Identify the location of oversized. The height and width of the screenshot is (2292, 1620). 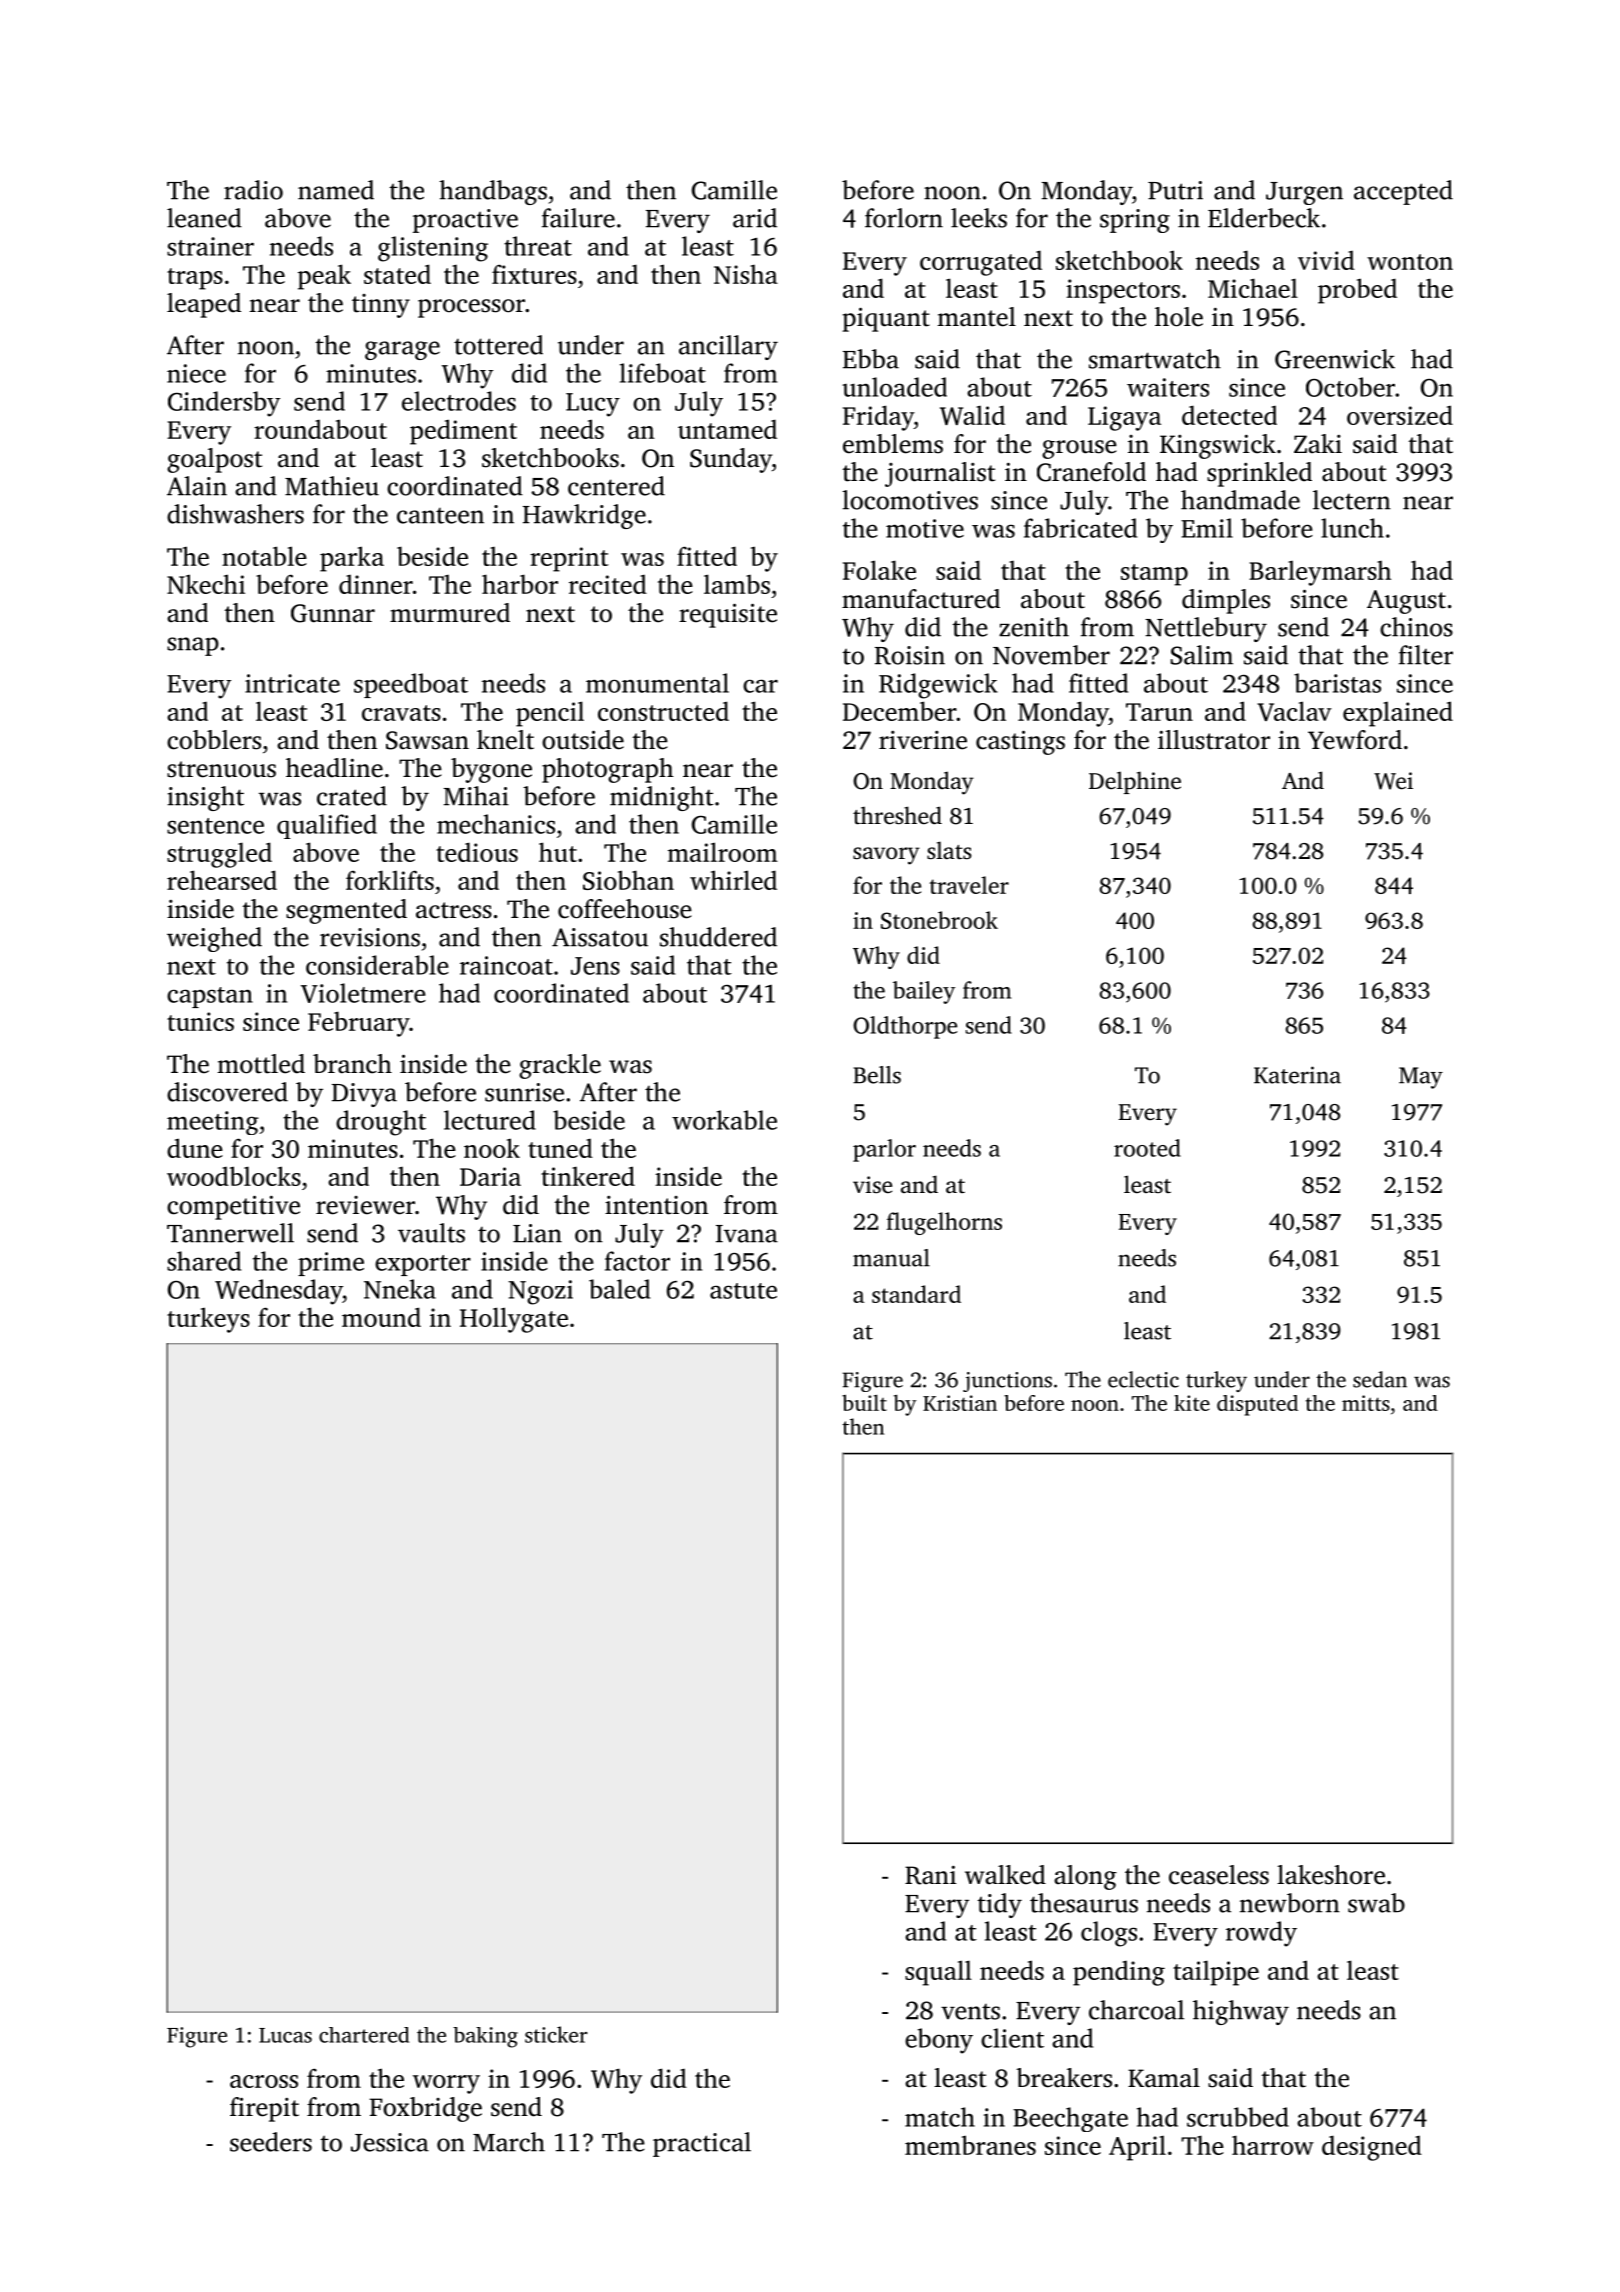
(1400, 415).
